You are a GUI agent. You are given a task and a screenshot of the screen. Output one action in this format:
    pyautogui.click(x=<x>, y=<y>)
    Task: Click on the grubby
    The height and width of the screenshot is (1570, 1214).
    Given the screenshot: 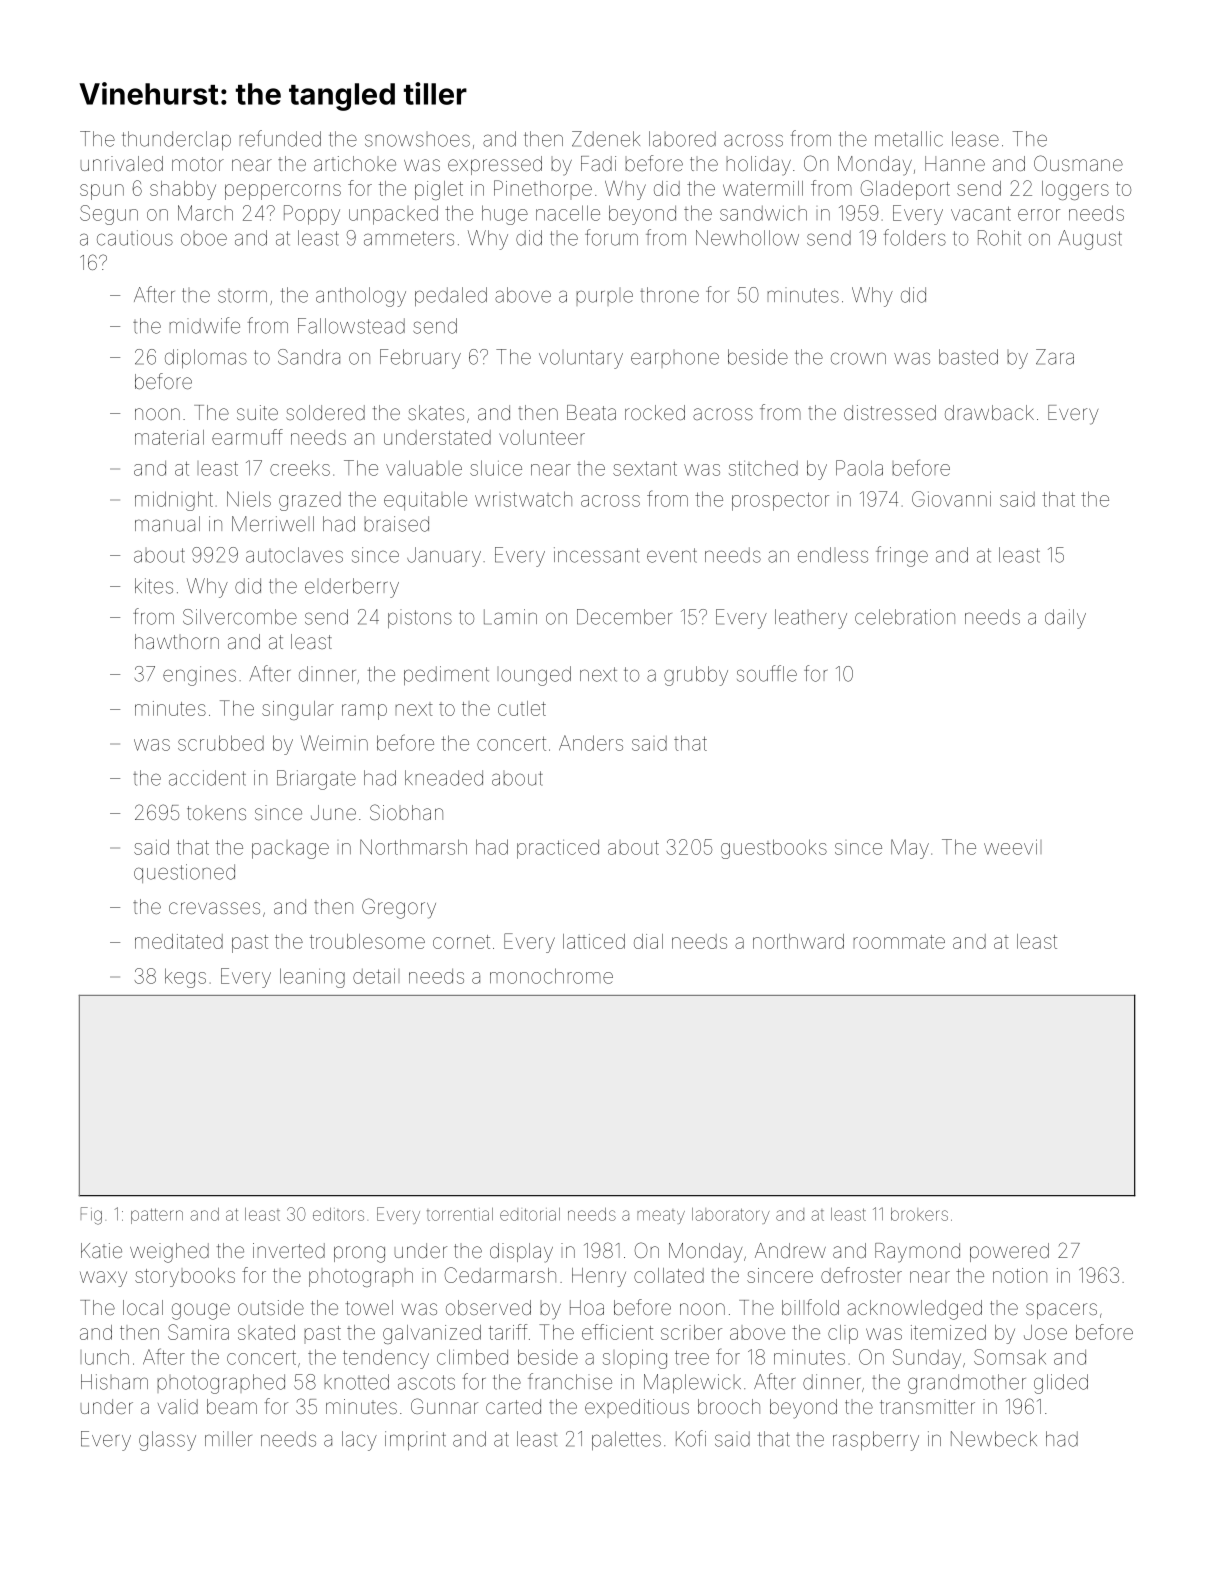 What is the action you would take?
    pyautogui.click(x=696, y=676)
